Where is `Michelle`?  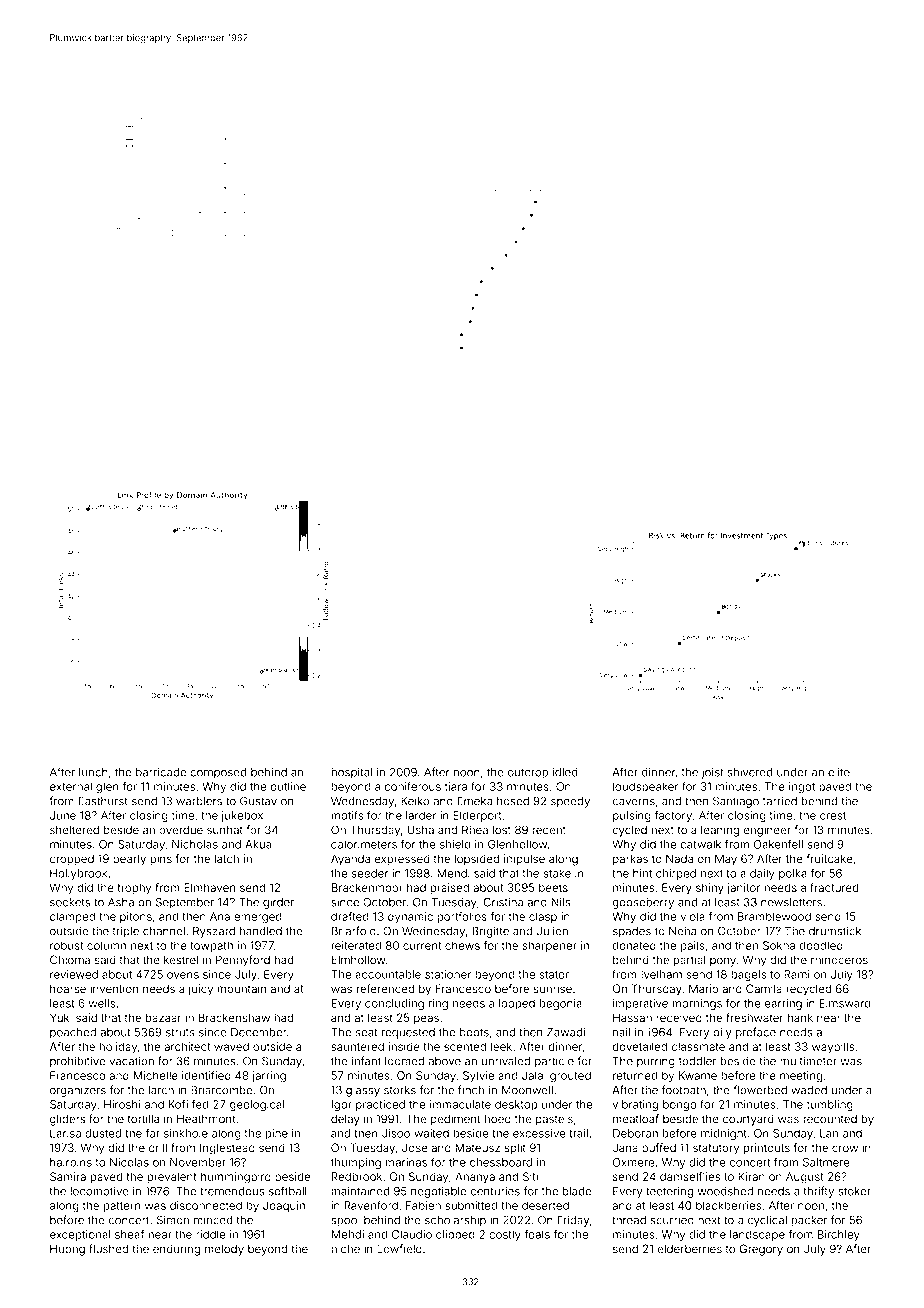
Michelle is located at coordinates (156, 1075).
